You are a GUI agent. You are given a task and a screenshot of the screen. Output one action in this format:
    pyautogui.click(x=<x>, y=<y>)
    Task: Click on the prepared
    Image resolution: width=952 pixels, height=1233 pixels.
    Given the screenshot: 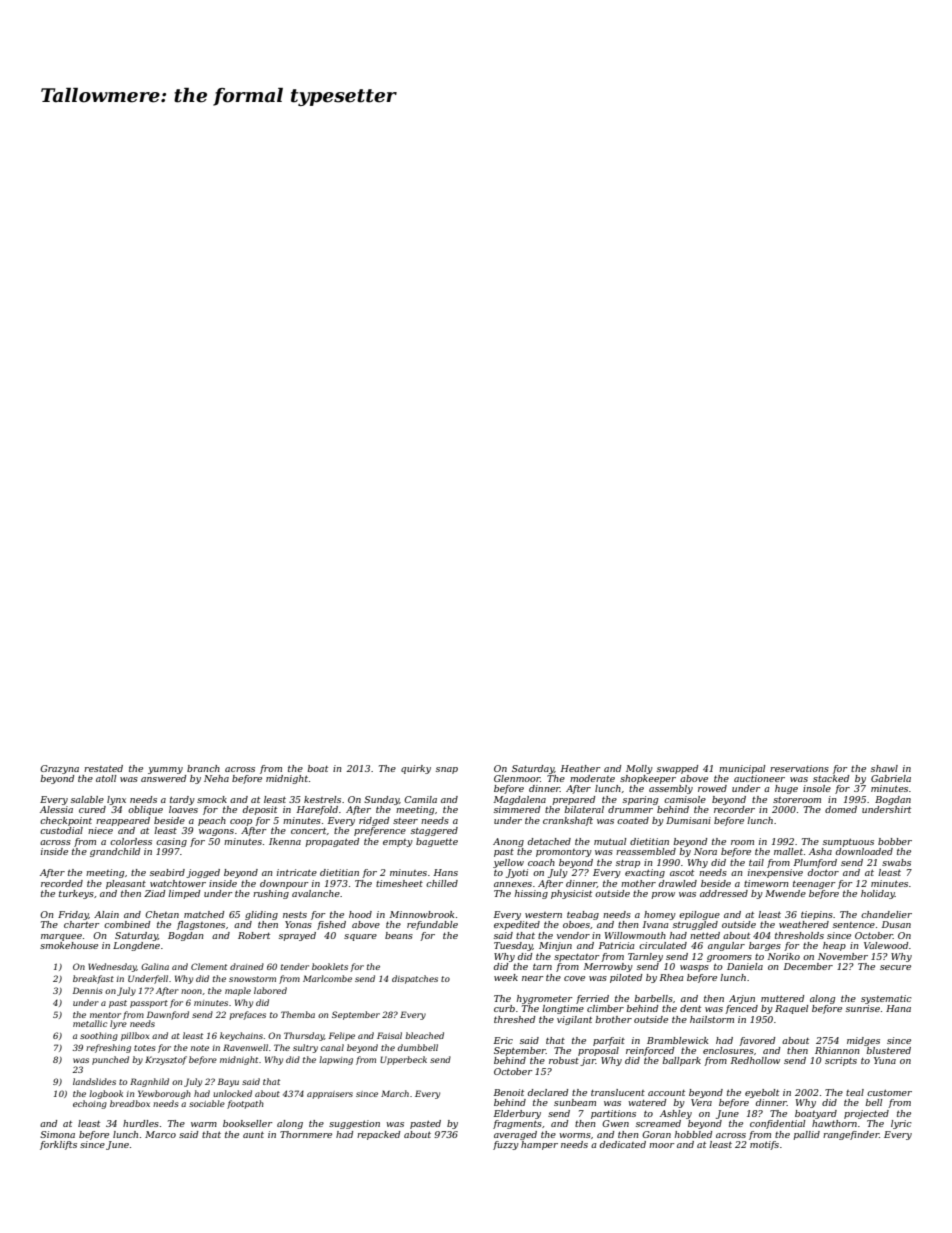 What is the action you would take?
    pyautogui.click(x=574, y=800)
